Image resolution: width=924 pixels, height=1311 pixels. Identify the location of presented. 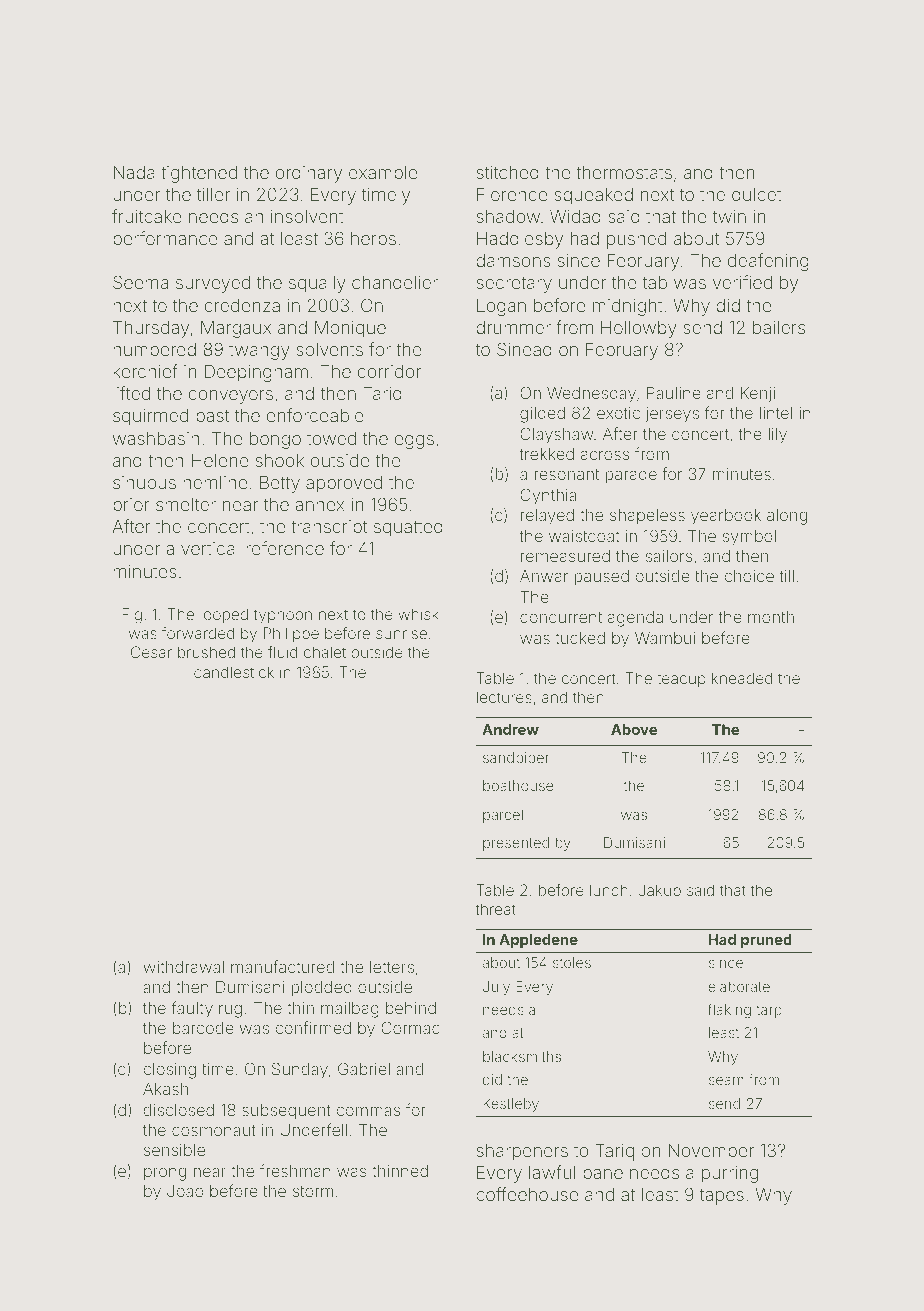
(516, 844).
